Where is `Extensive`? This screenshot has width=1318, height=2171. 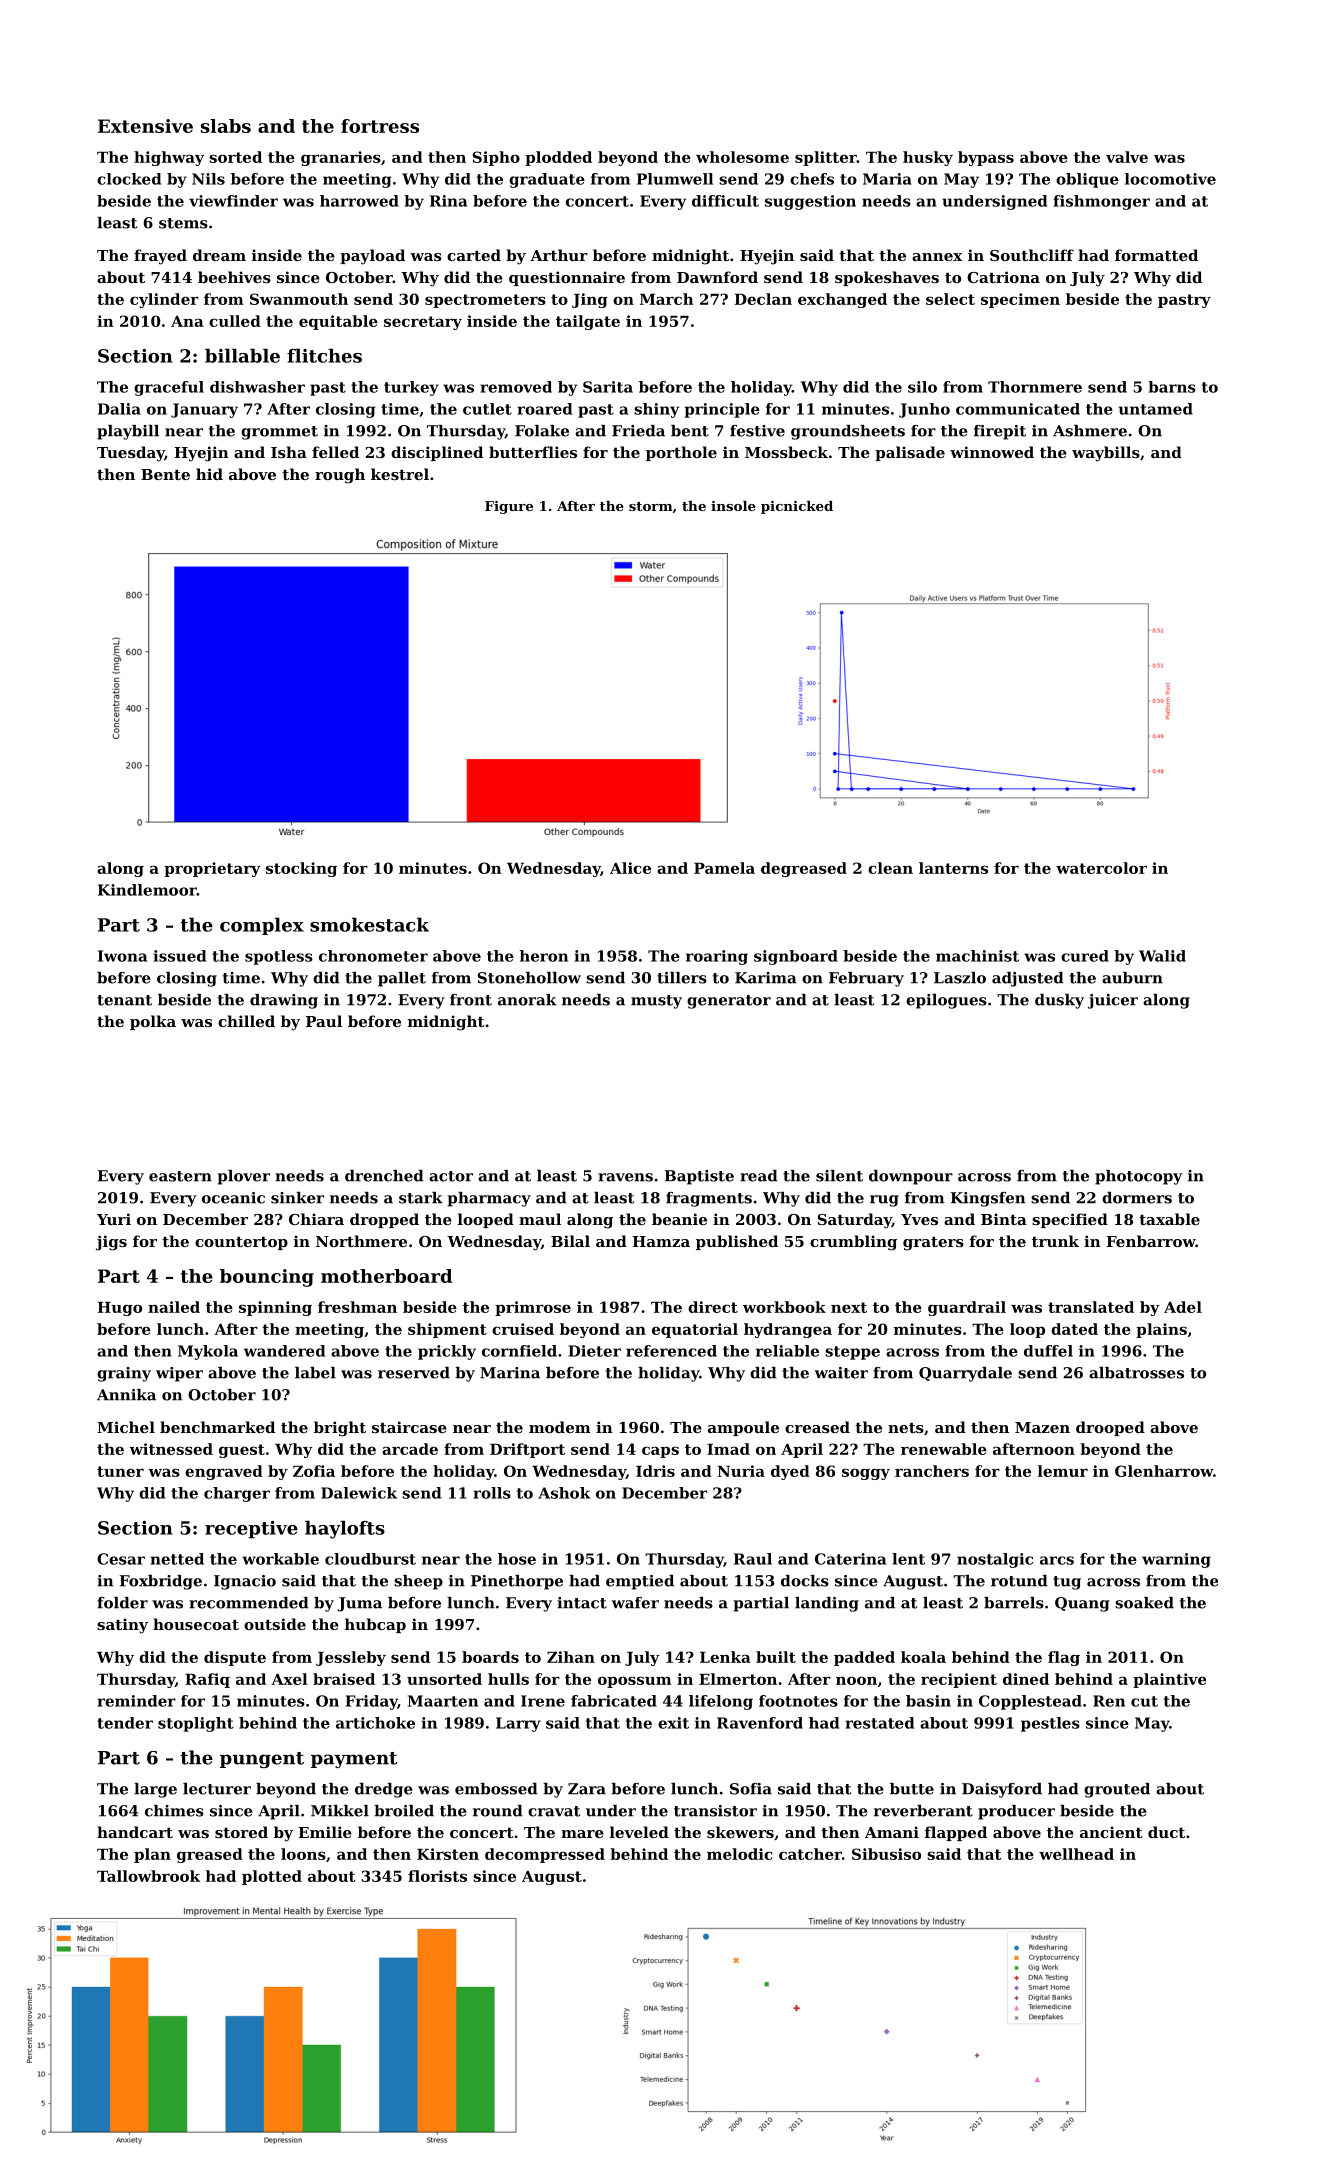 Extensive is located at coordinates (145, 126).
